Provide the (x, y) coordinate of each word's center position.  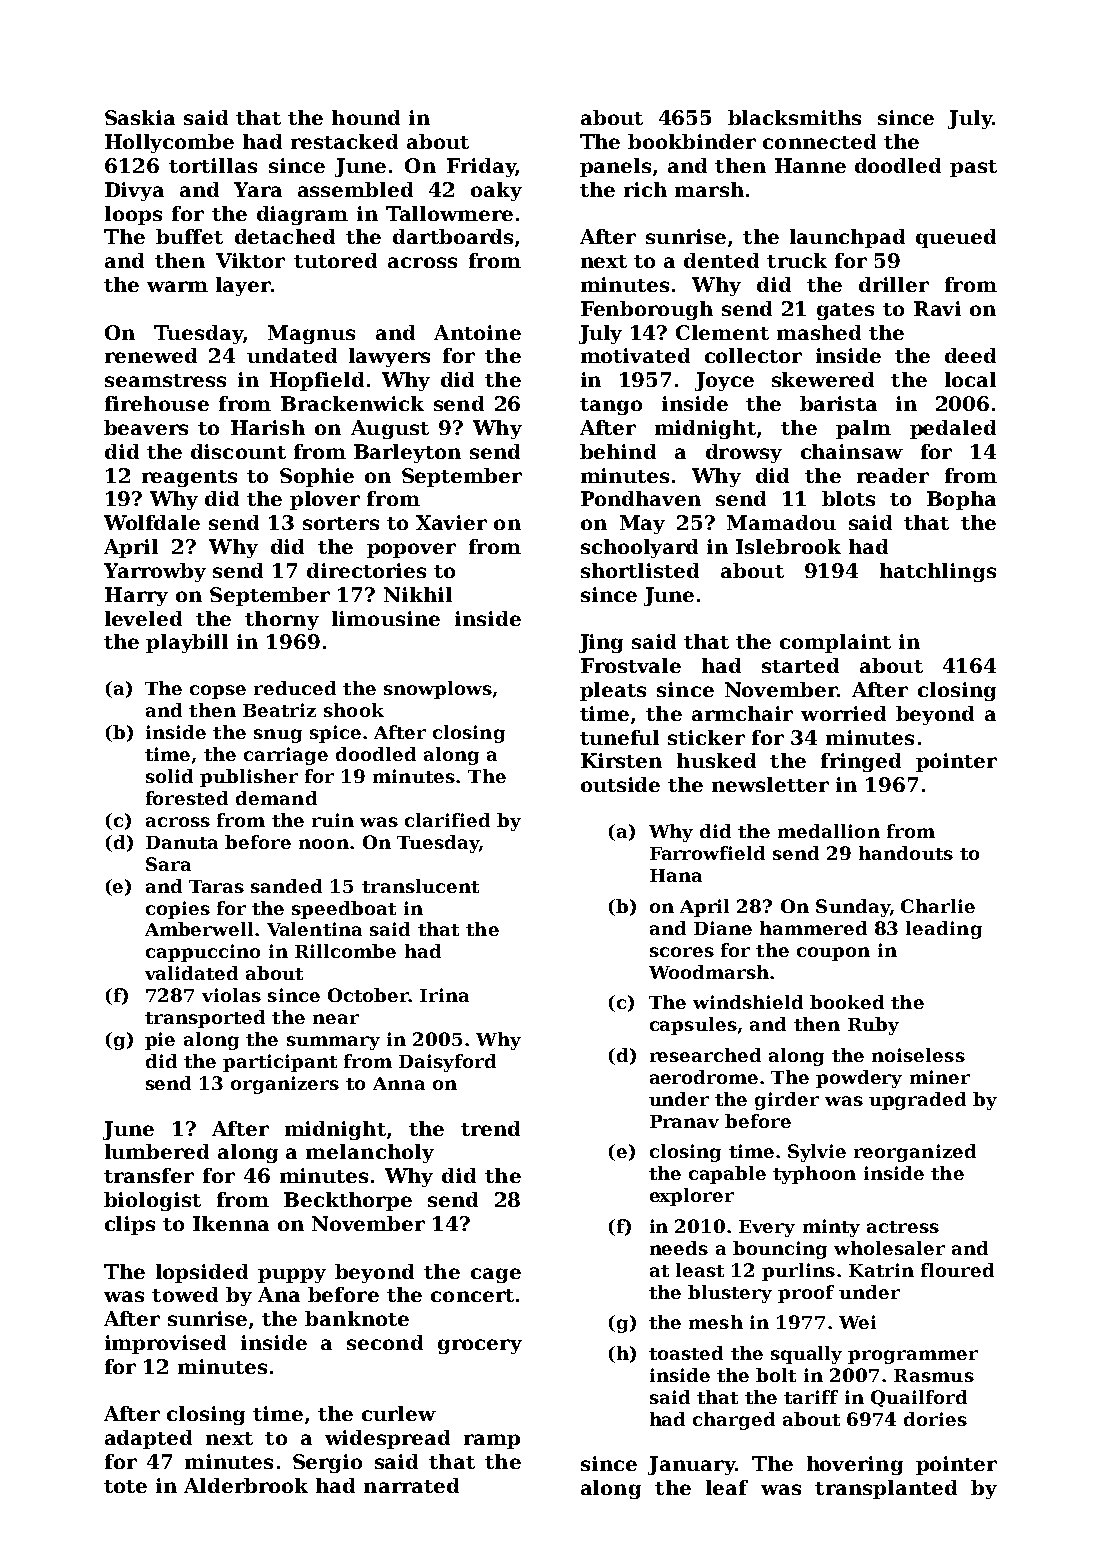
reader (893, 475)
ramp (492, 1441)
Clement (722, 332)
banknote (357, 1318)
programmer (913, 1357)
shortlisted (640, 570)
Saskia (140, 117)
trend (490, 1128)
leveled (143, 618)
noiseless (918, 1055)
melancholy (370, 1153)
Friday (481, 167)
